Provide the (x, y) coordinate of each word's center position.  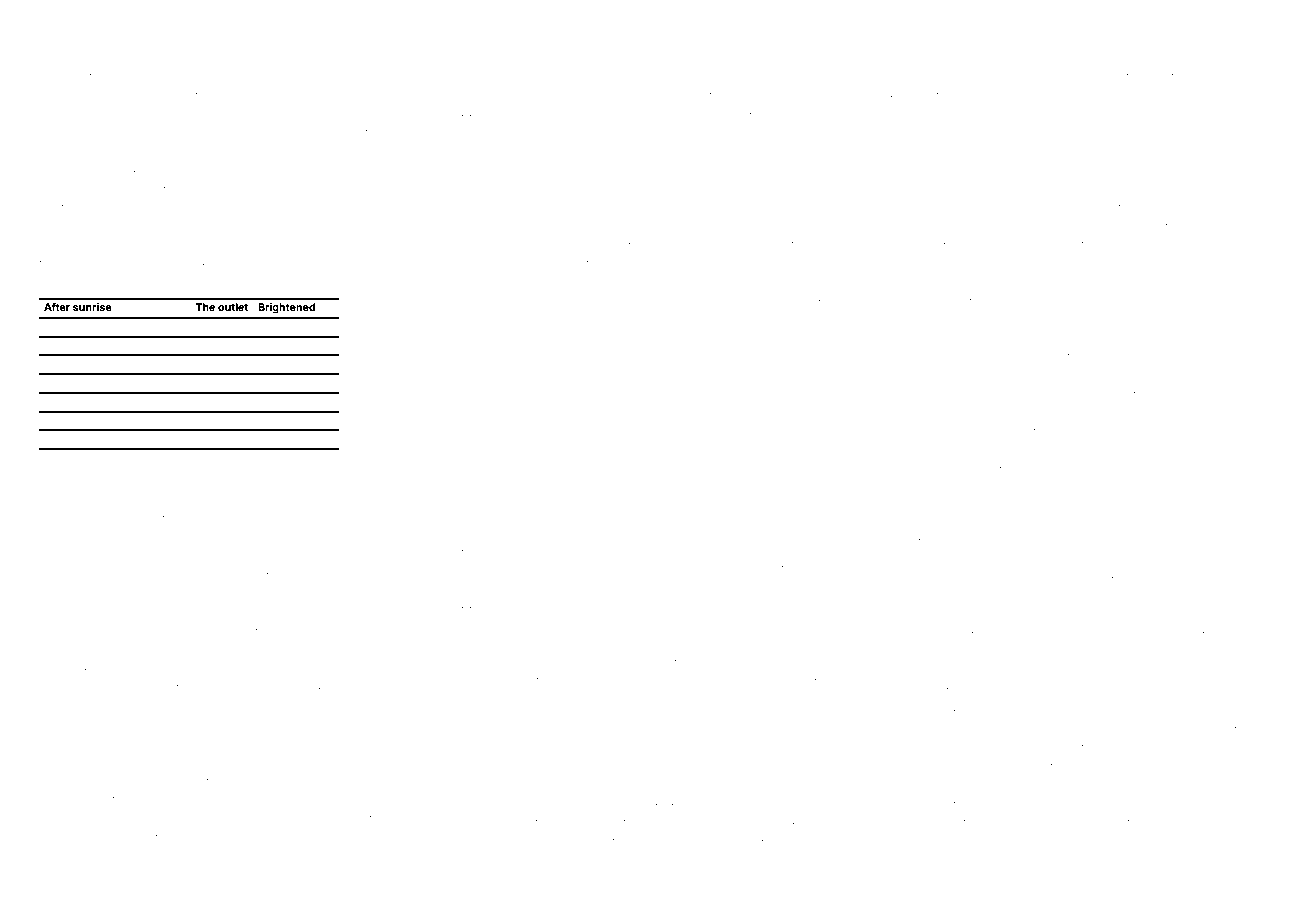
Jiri (350, 572)
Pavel (931, 73)
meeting (959, 188)
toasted (312, 815)
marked (1201, 631)
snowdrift (488, 73)
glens (689, 281)
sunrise (92, 307)
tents (214, 73)
